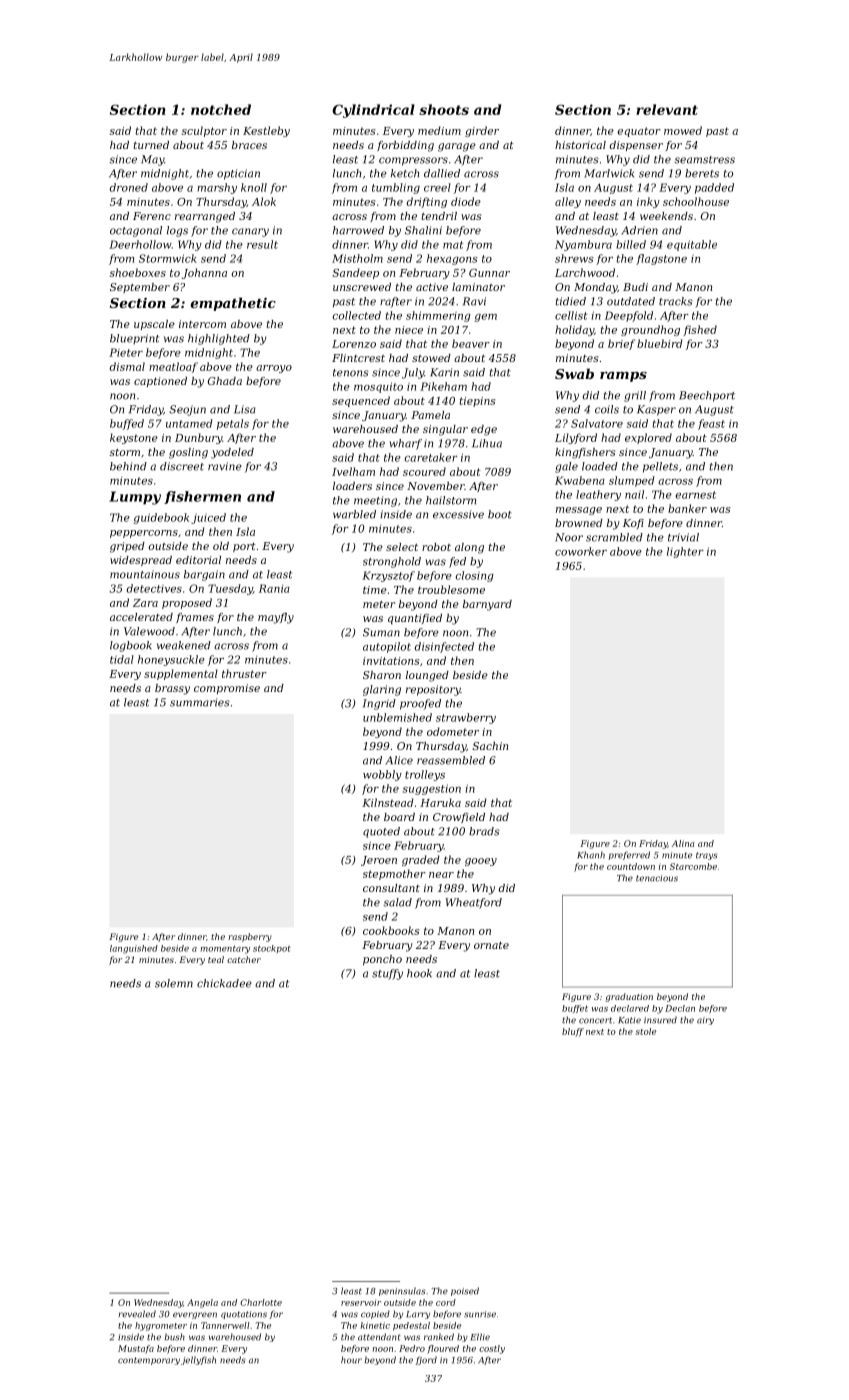 The width and height of the screenshot is (849, 1400). Describe the element at coordinates (683, 843) in the screenshot. I see `Alina` at that location.
